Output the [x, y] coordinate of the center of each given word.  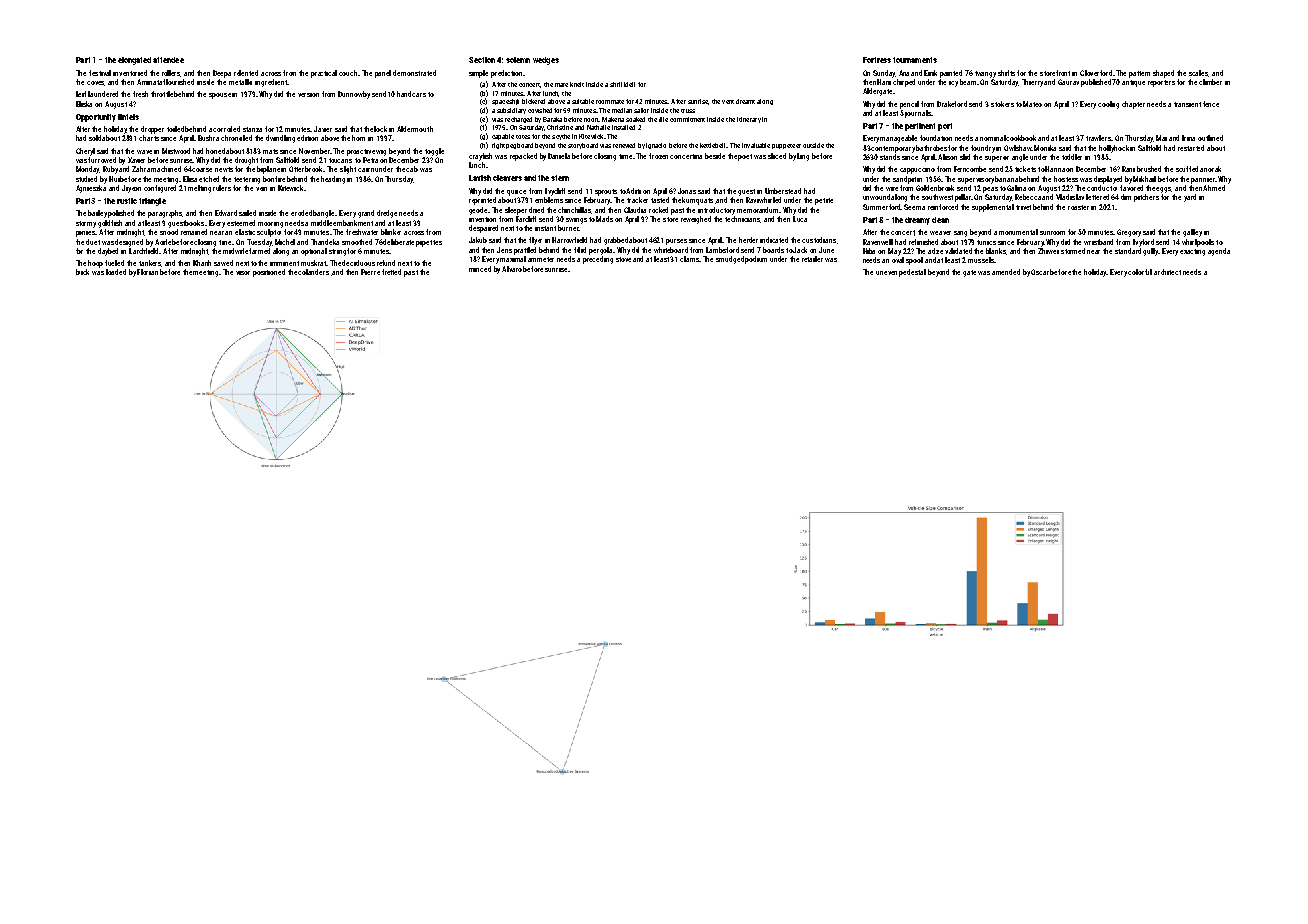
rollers [171, 73]
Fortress [877, 60]
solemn [518, 60]
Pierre [370, 272]
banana [1008, 179]
